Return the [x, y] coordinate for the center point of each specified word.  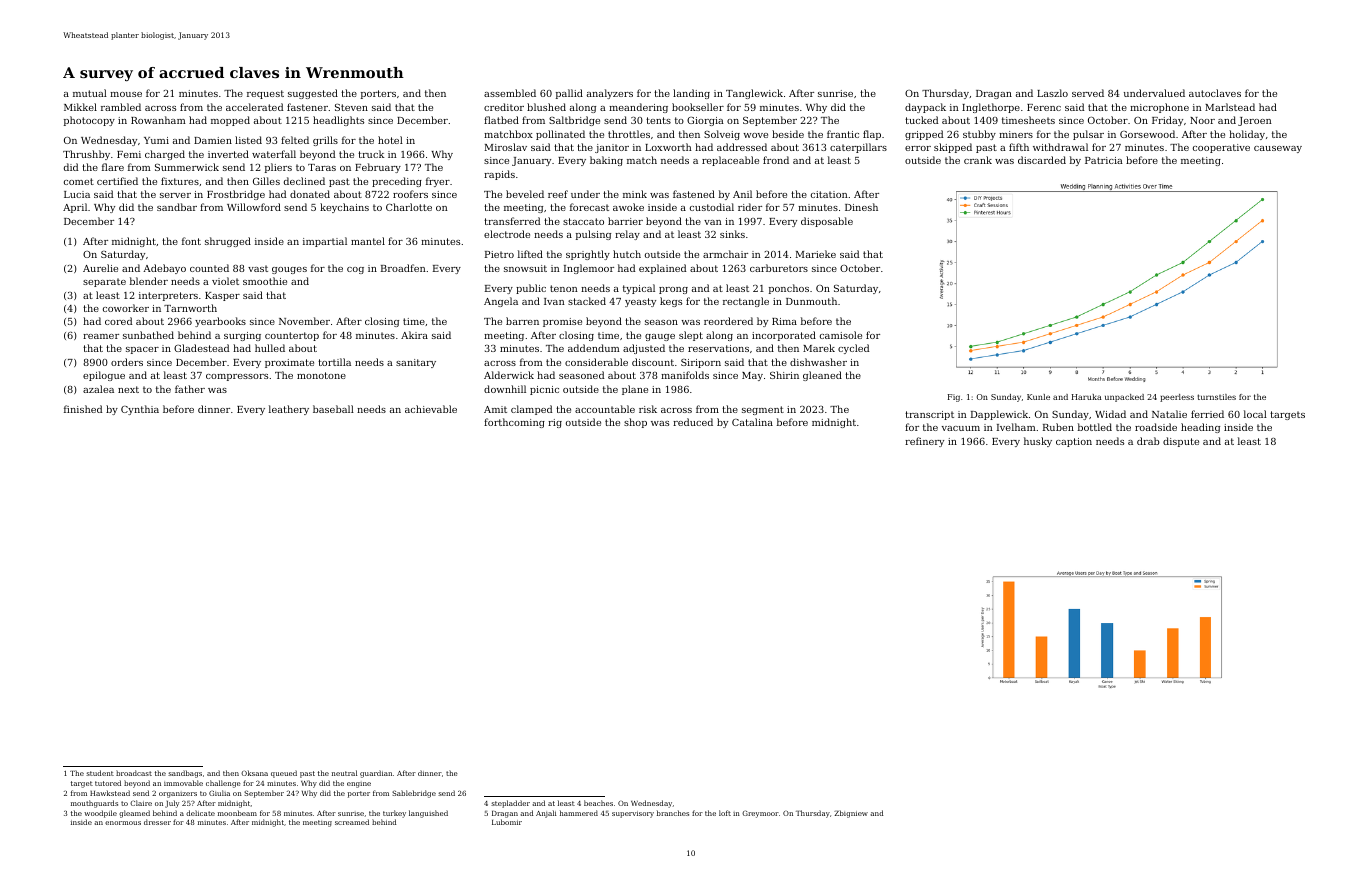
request [265, 94]
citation [829, 194]
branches [673, 813]
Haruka [1087, 397]
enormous [123, 823]
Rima [784, 321]
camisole [841, 335]
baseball [333, 409]
